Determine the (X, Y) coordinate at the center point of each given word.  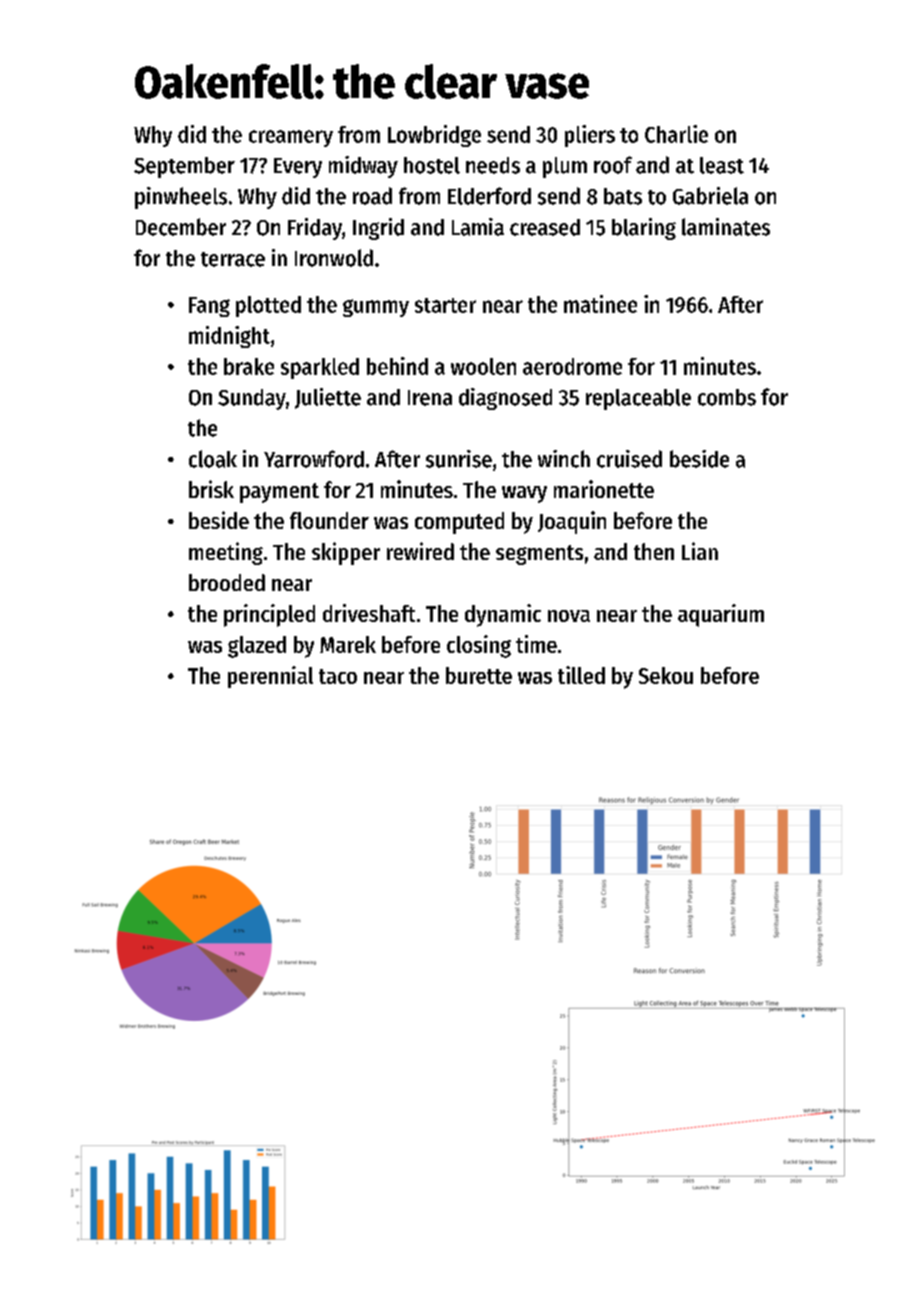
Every (298, 168)
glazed (257, 647)
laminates (726, 227)
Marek (348, 644)
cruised (629, 459)
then (654, 551)
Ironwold (334, 258)
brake (249, 366)
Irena (430, 398)
